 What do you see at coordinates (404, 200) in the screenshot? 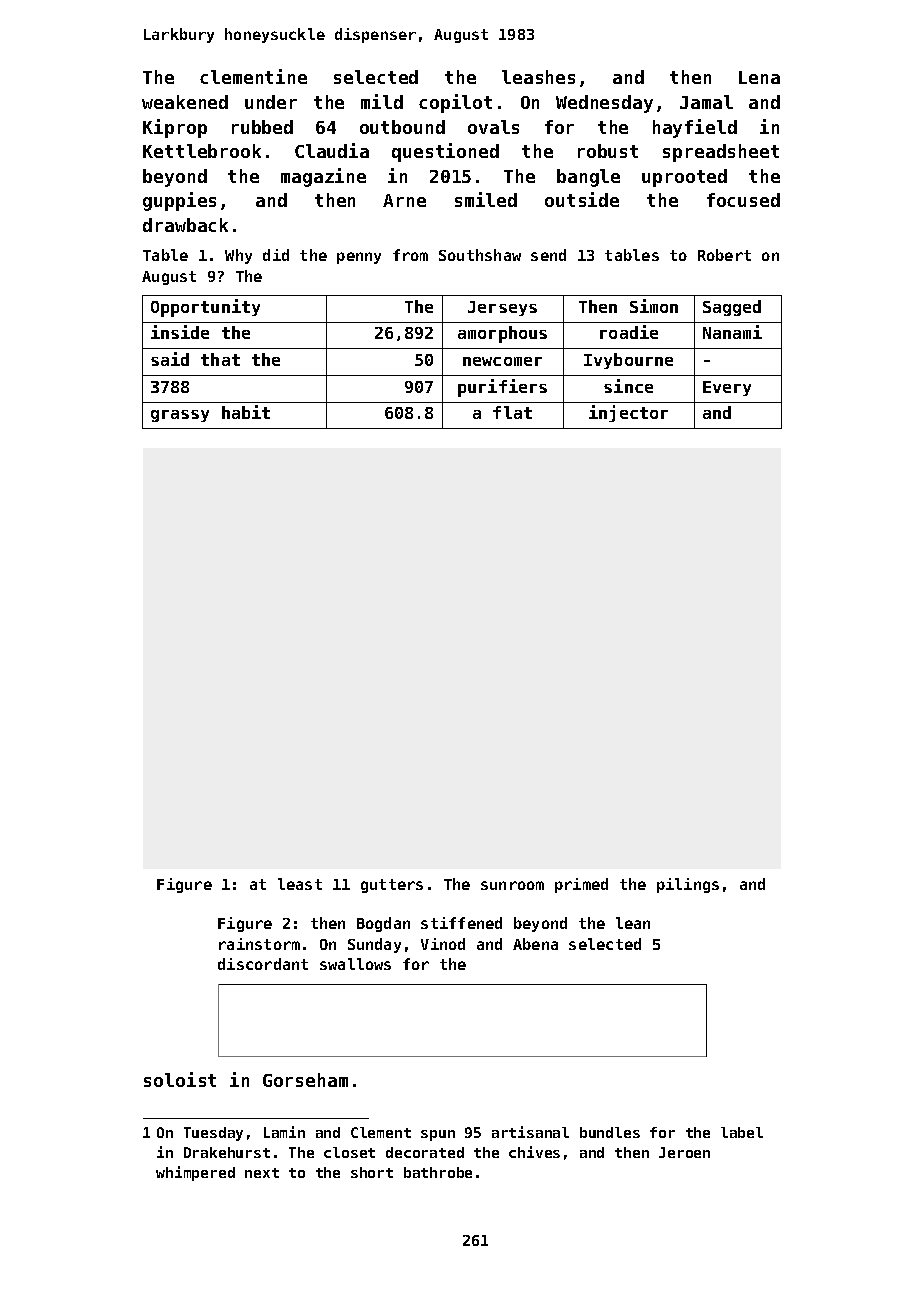
I see `Arne` at bounding box center [404, 200].
